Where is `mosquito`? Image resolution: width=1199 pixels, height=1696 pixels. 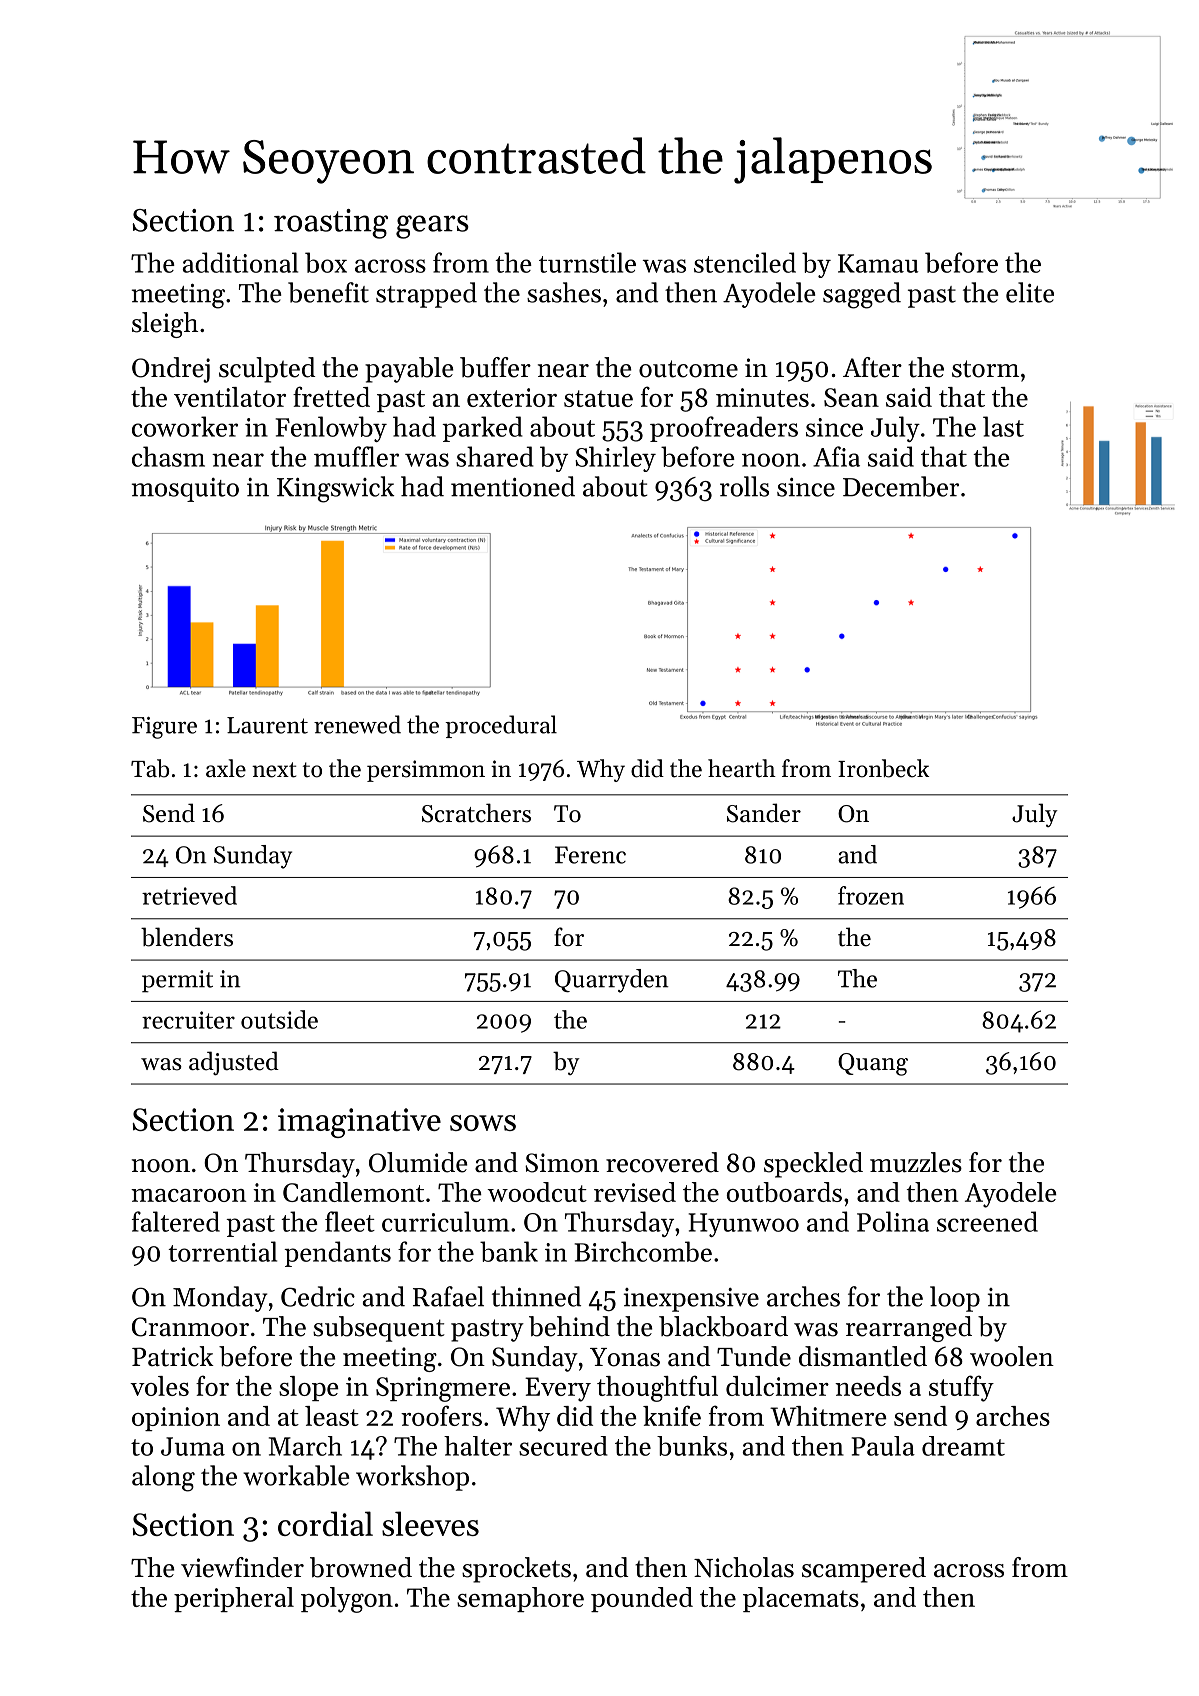
mosquito is located at coordinates (185, 490).
